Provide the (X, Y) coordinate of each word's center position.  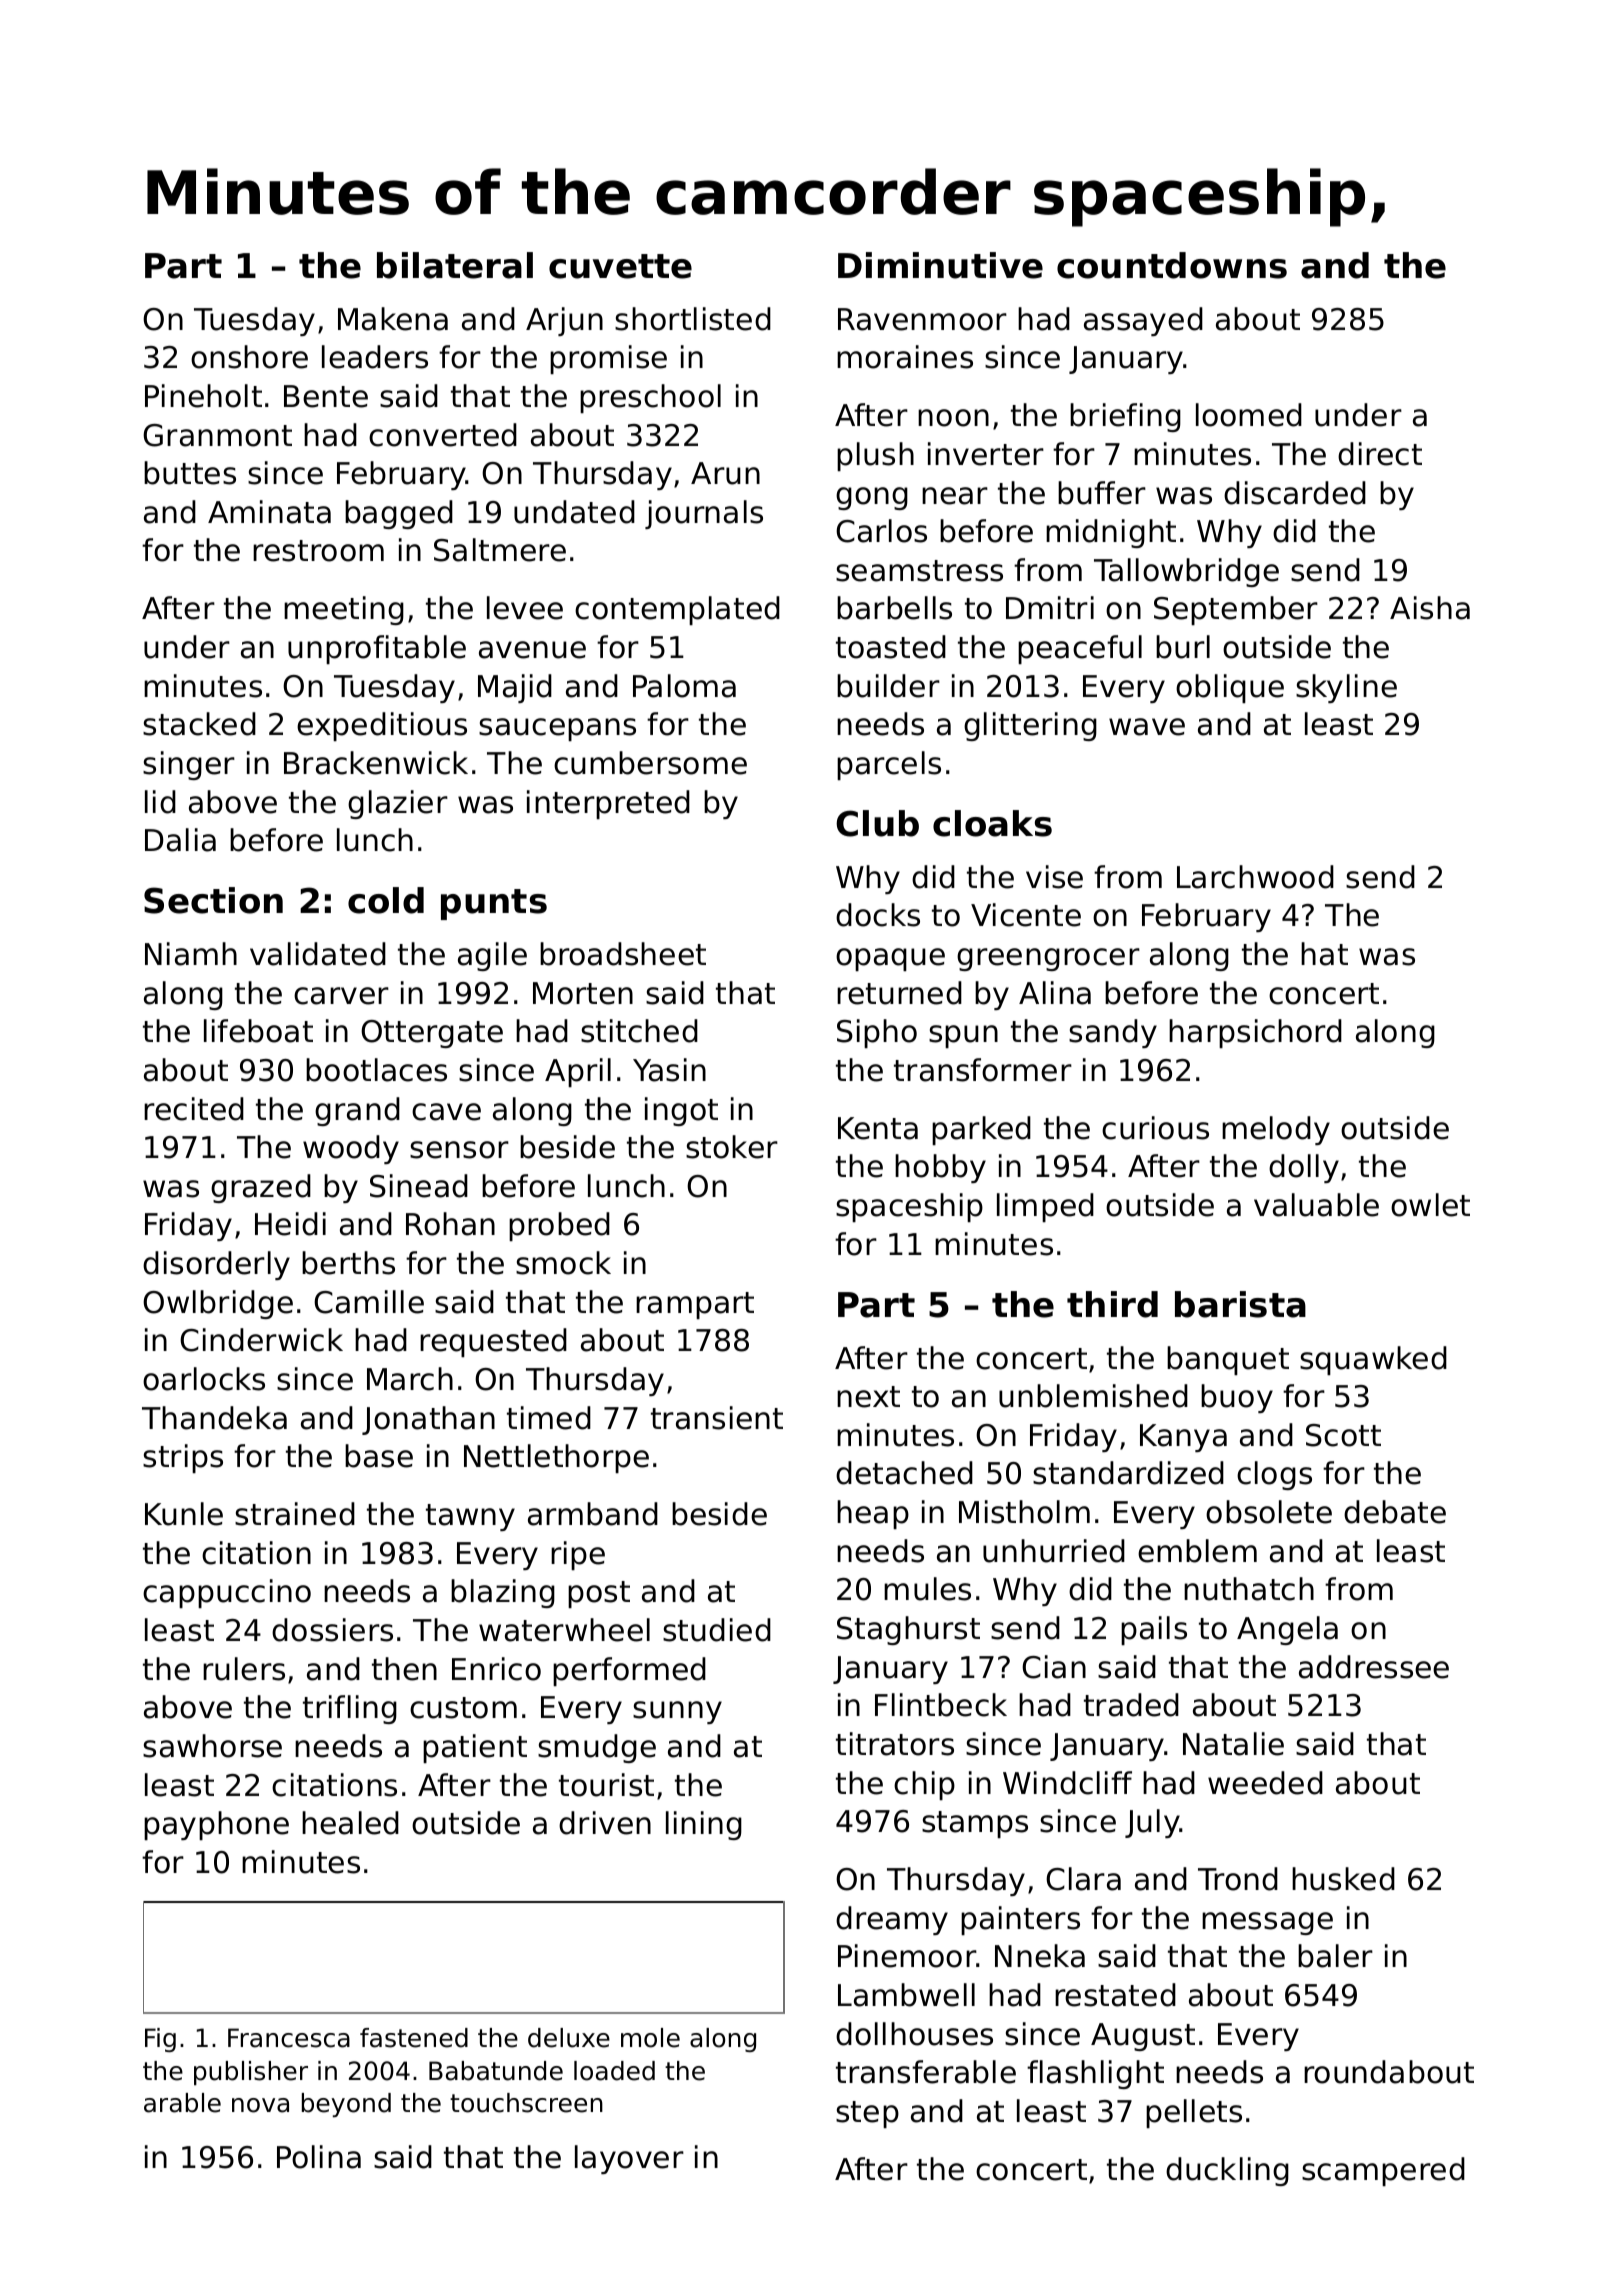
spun (963, 1036)
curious (1155, 1128)
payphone (216, 1825)
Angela (1287, 1630)
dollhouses (914, 2034)
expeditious (382, 726)
